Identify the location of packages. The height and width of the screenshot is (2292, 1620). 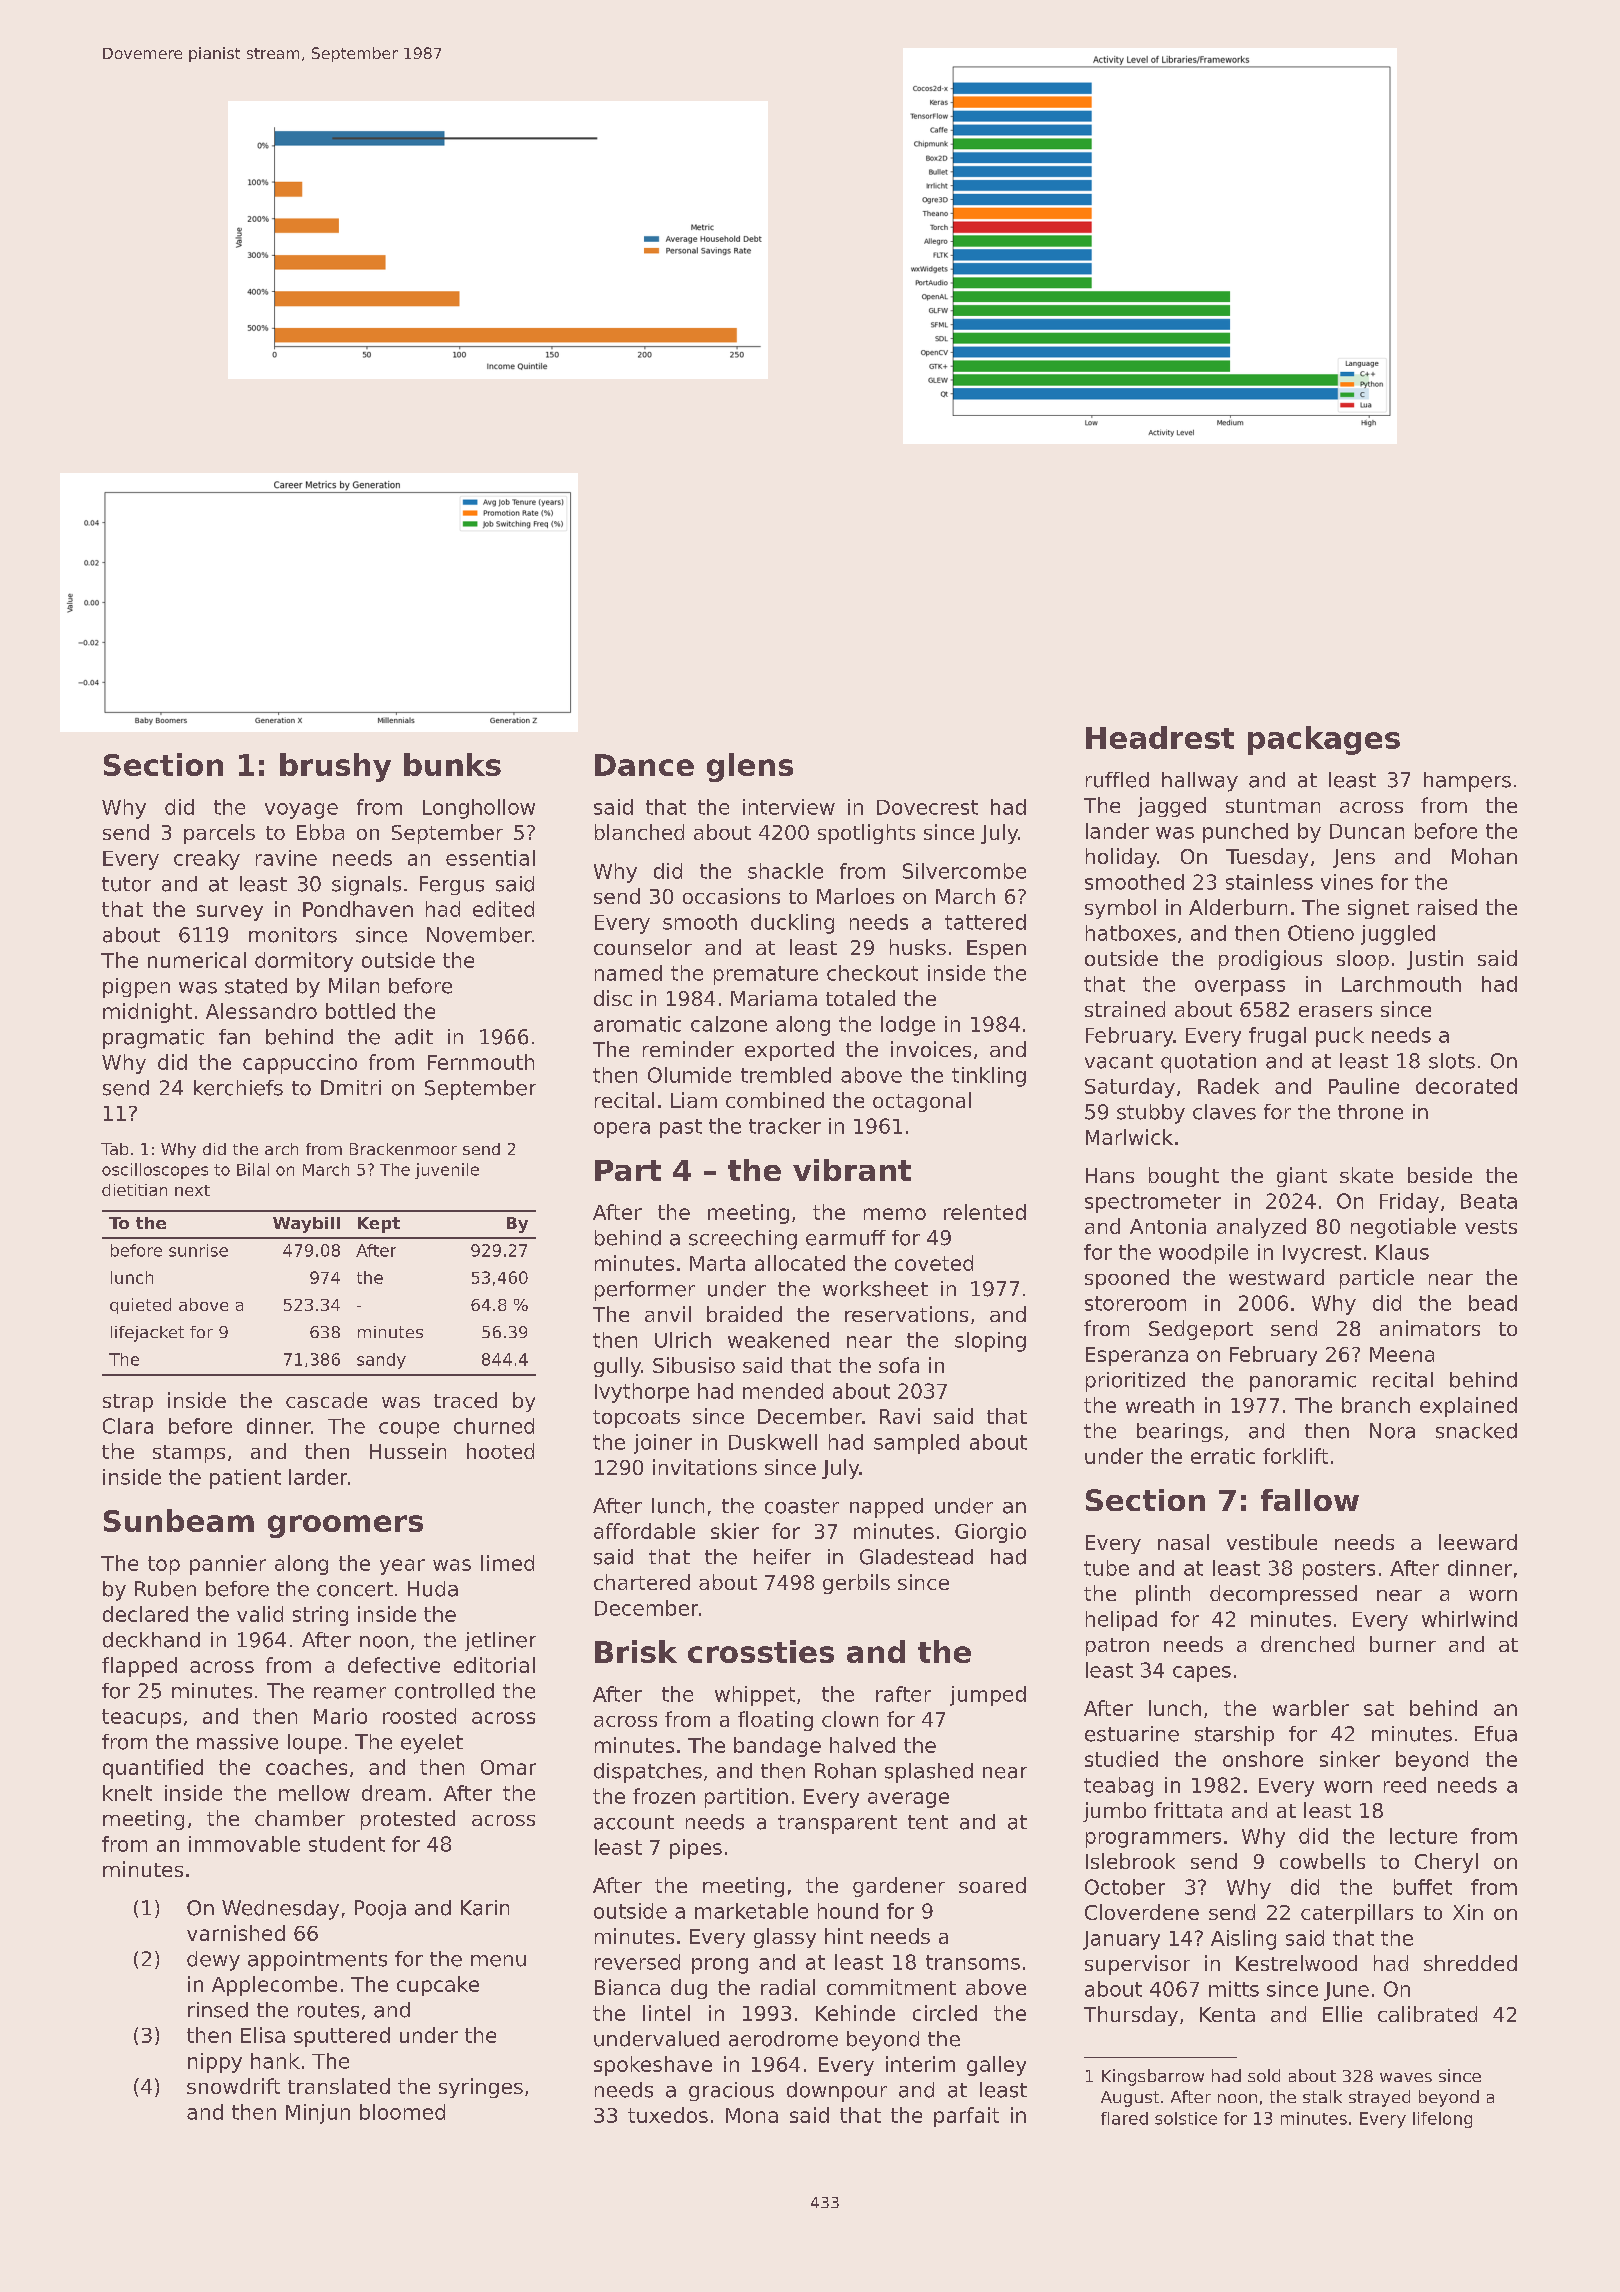
(1324, 740).
